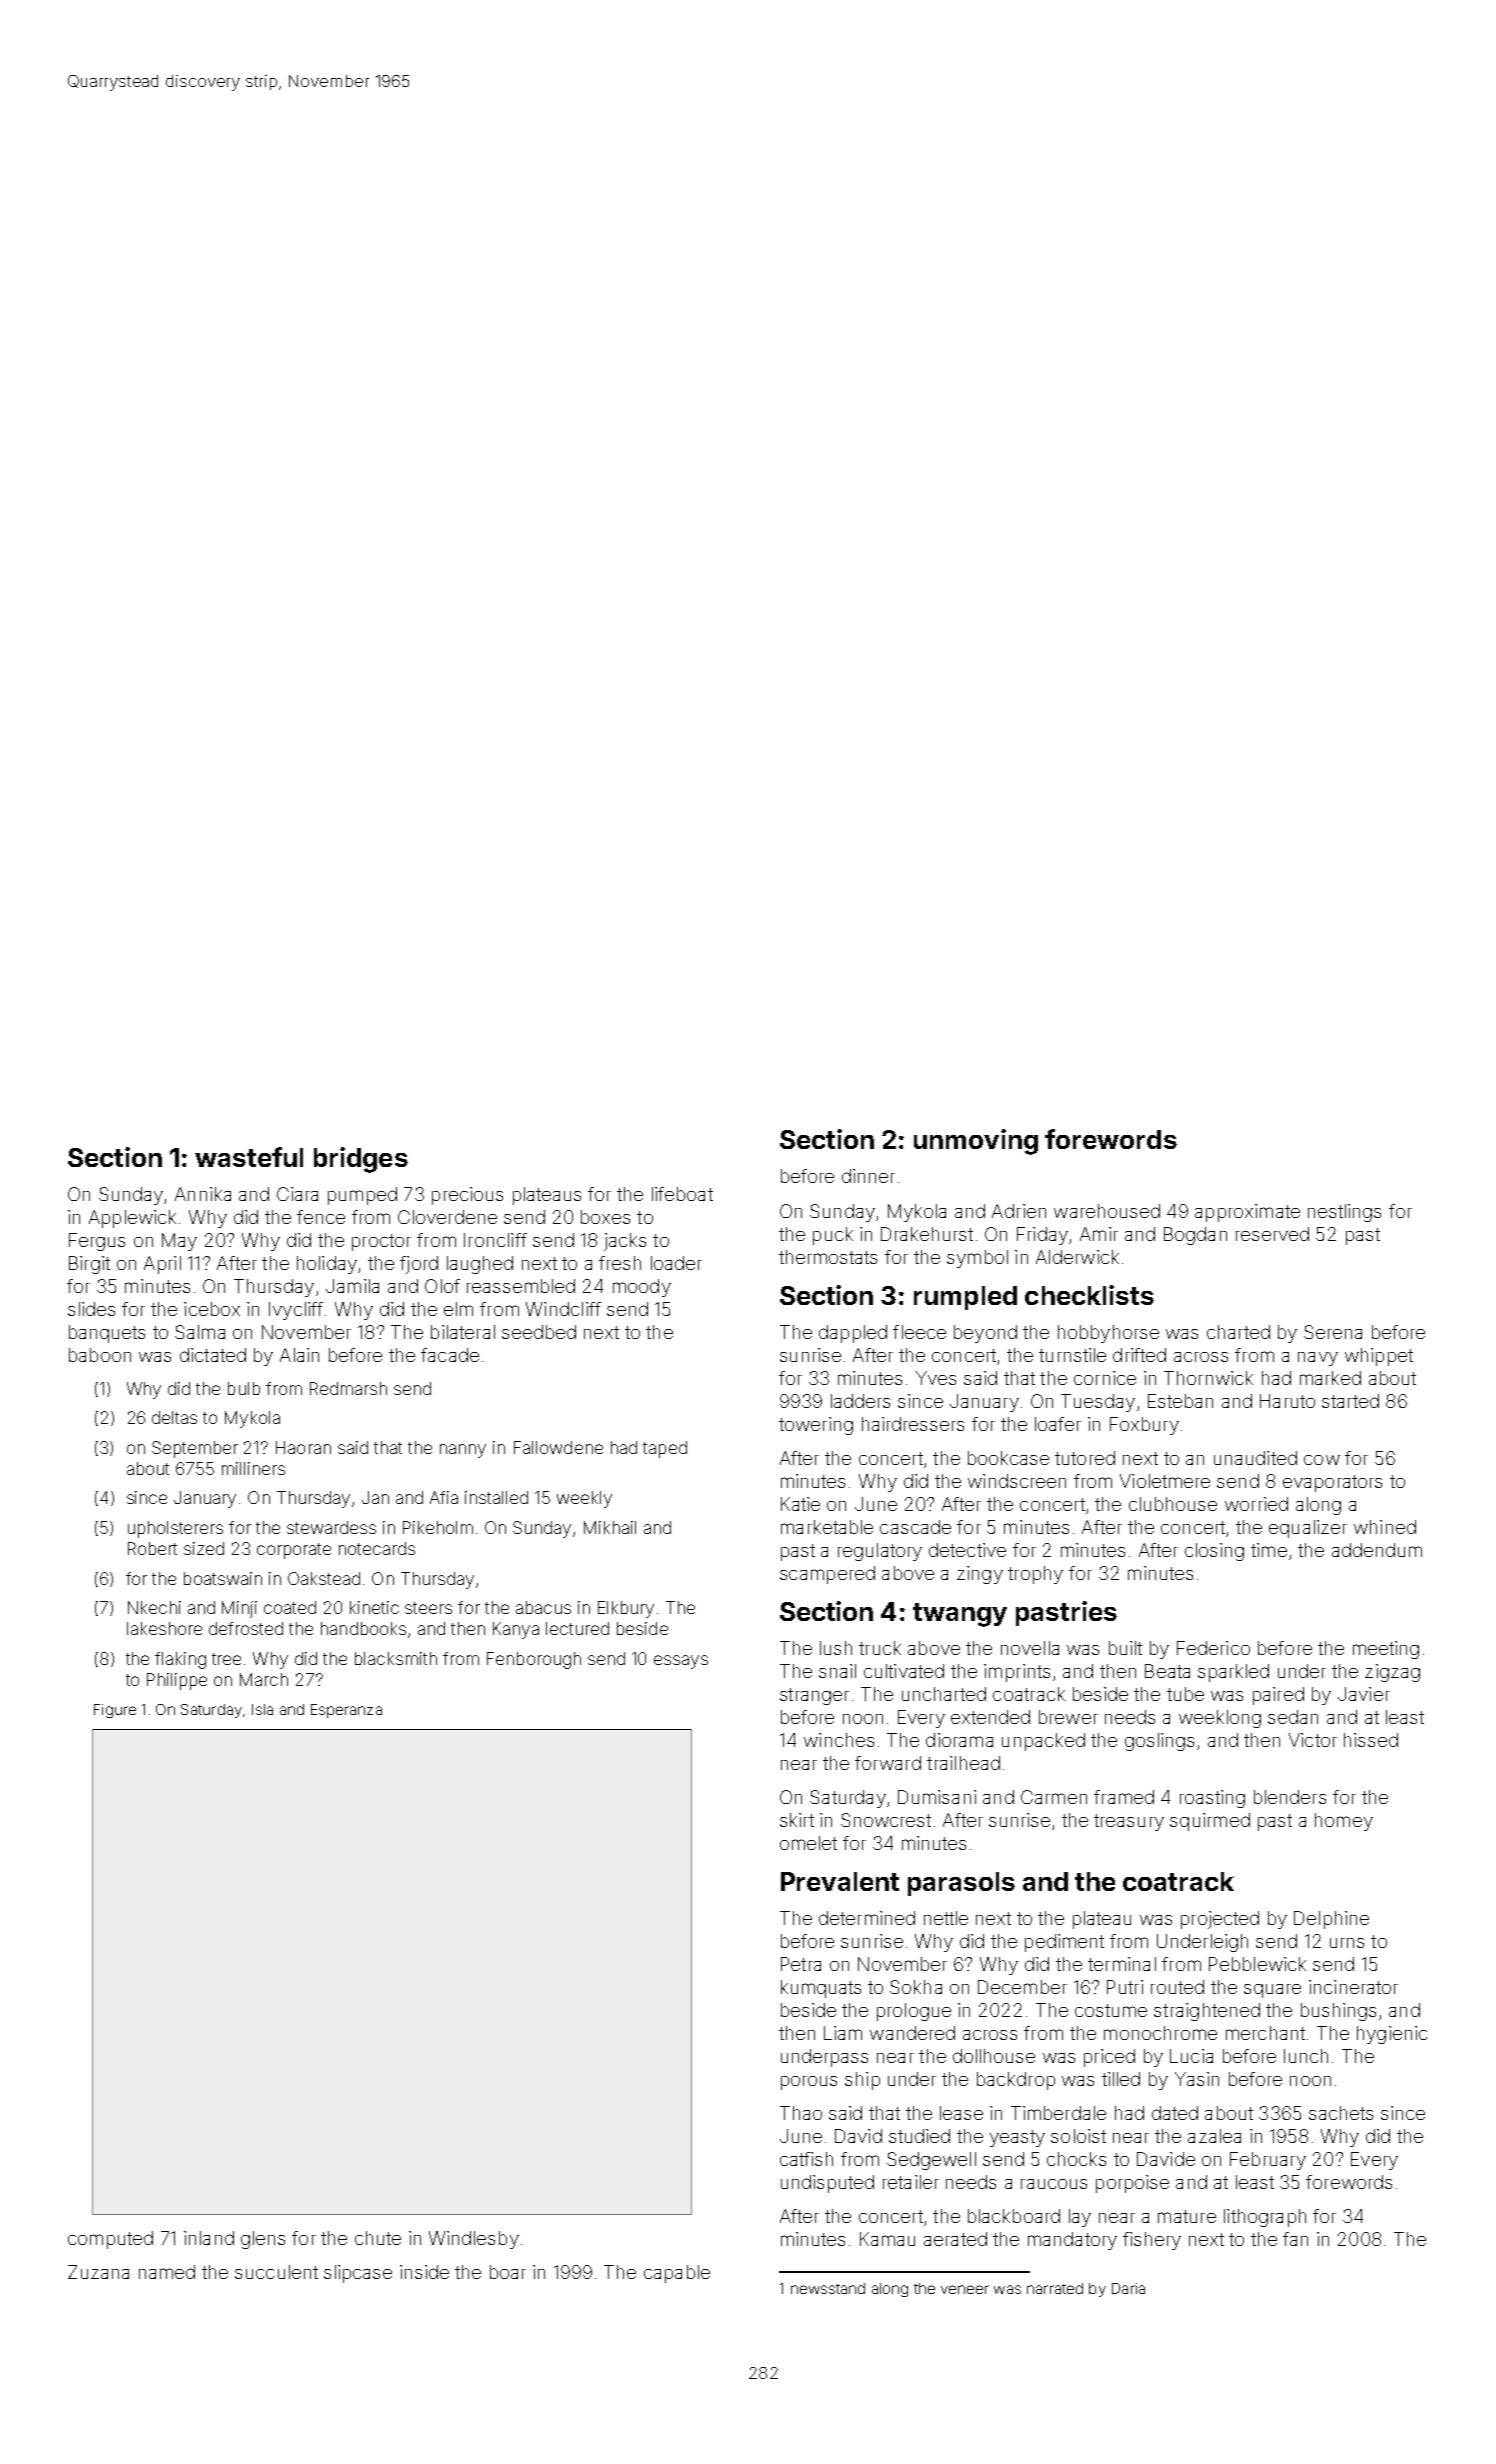 This screenshot has height=2464, width=1496. What do you see at coordinates (361, 1160) in the screenshot?
I see `bridges` at bounding box center [361, 1160].
